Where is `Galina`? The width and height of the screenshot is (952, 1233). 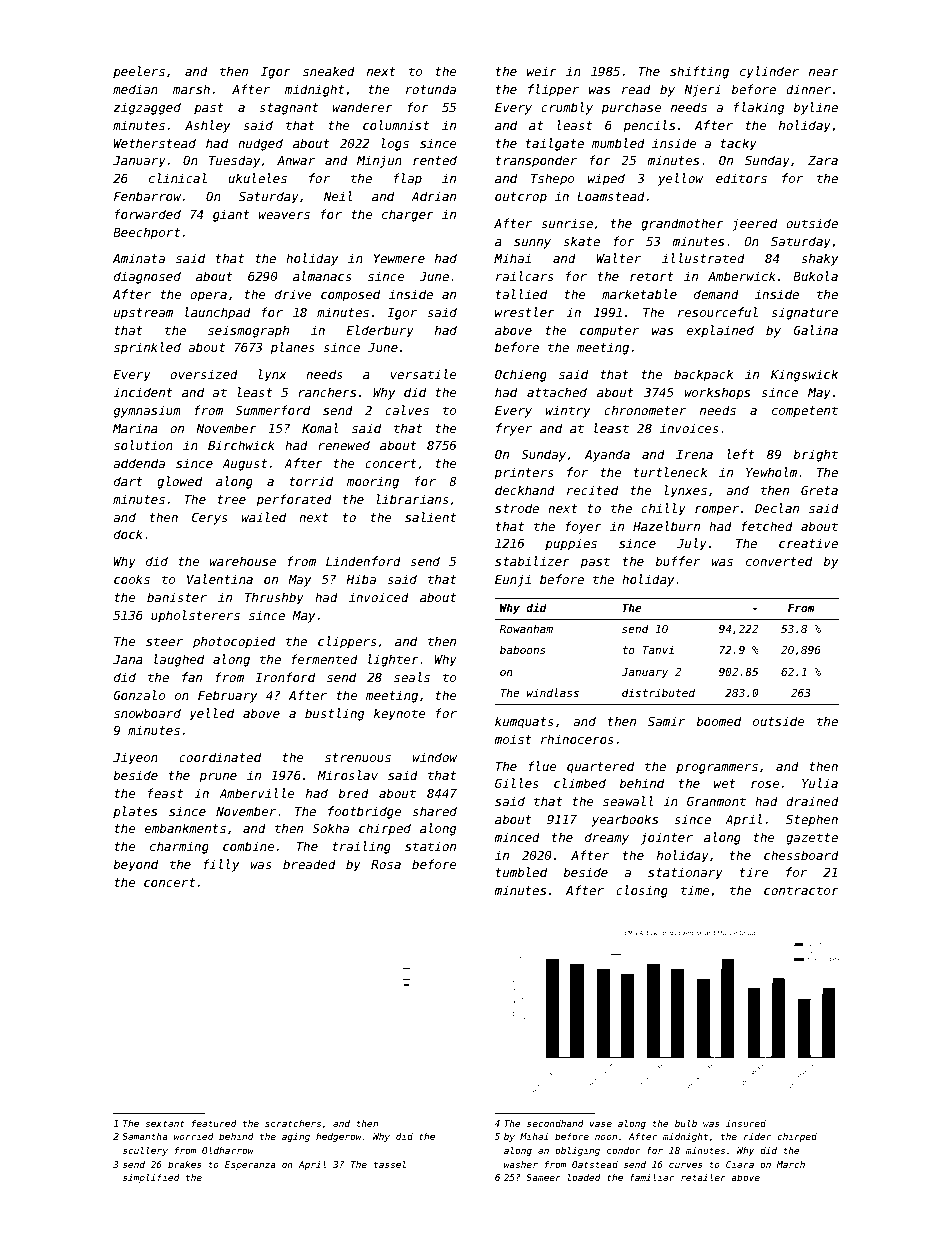 Galina is located at coordinates (815, 330).
